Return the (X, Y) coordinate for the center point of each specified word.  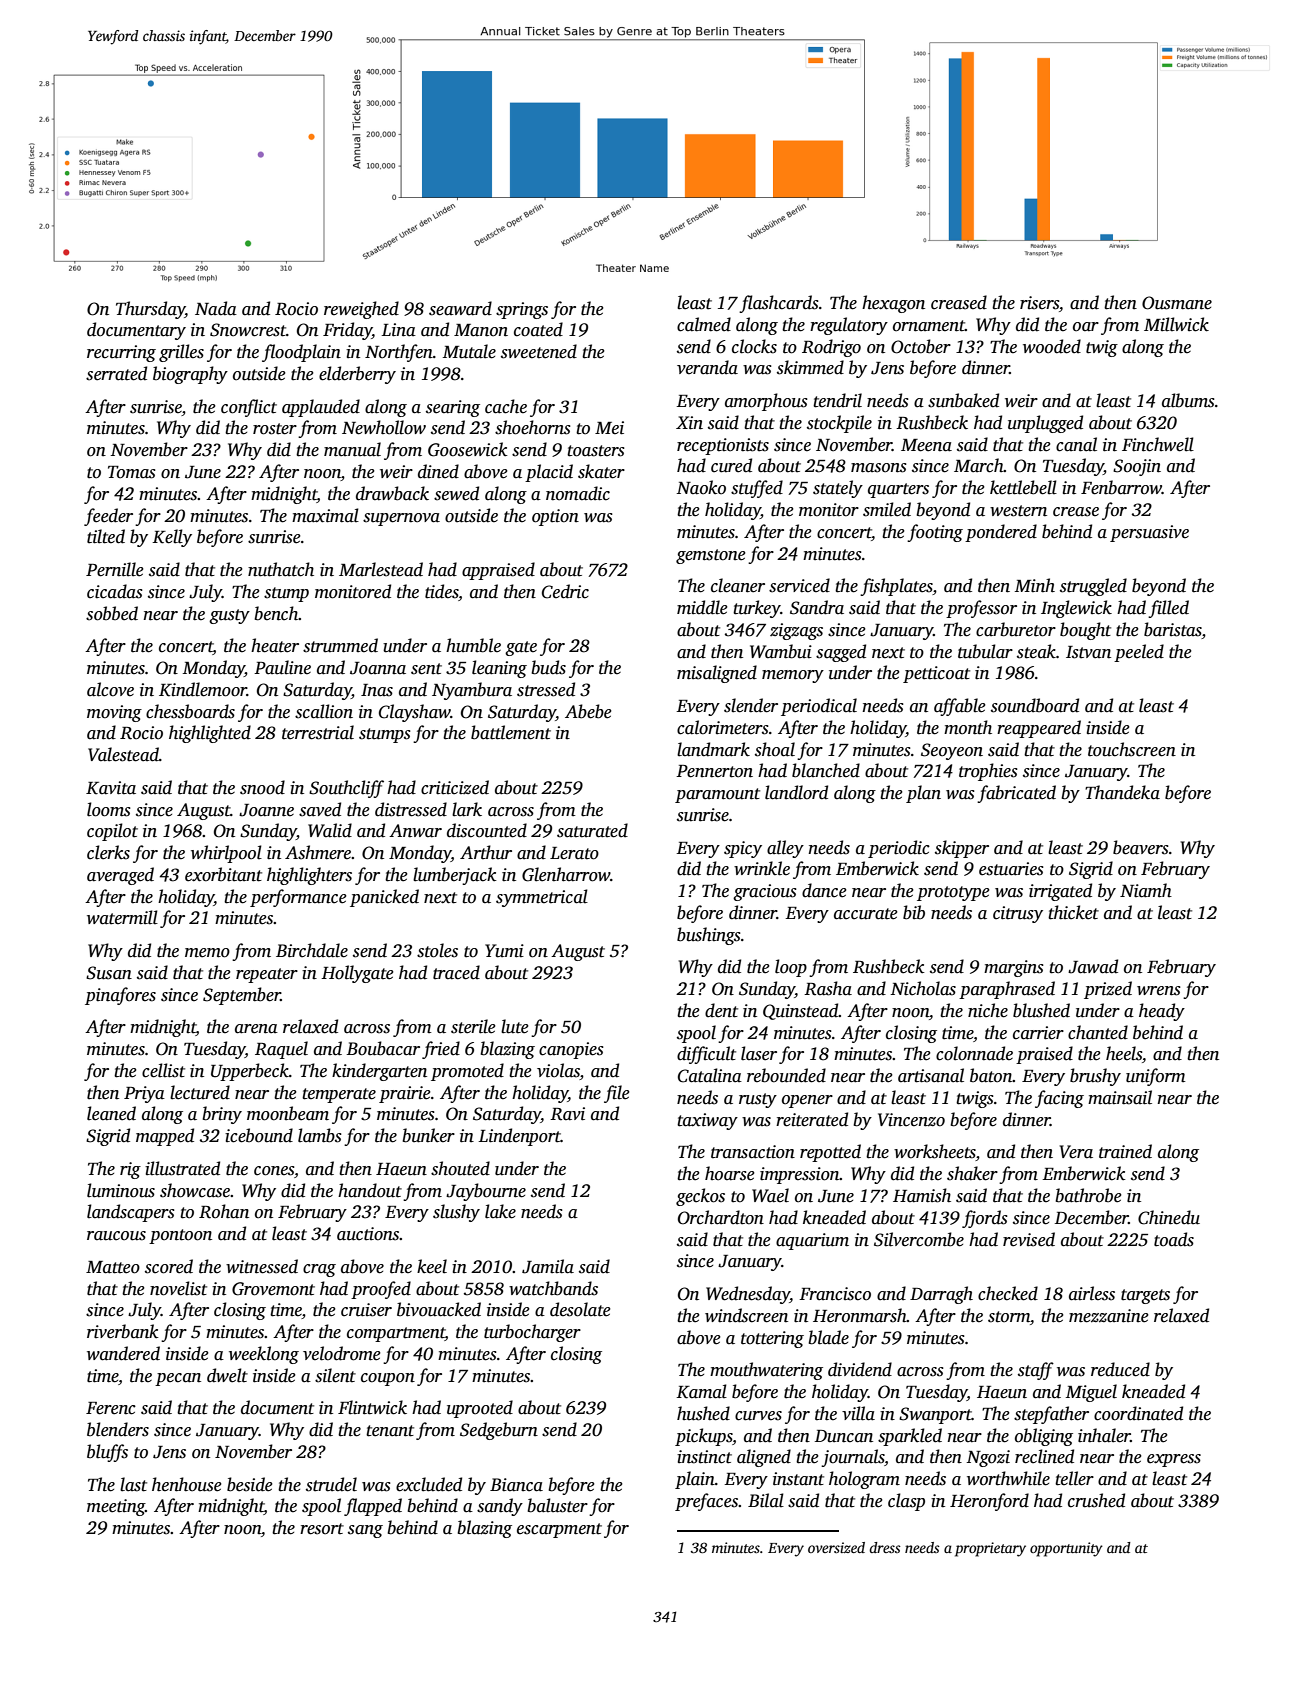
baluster (557, 1505)
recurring (121, 353)
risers (1039, 303)
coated (538, 329)
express (1174, 1460)
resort (322, 1529)
